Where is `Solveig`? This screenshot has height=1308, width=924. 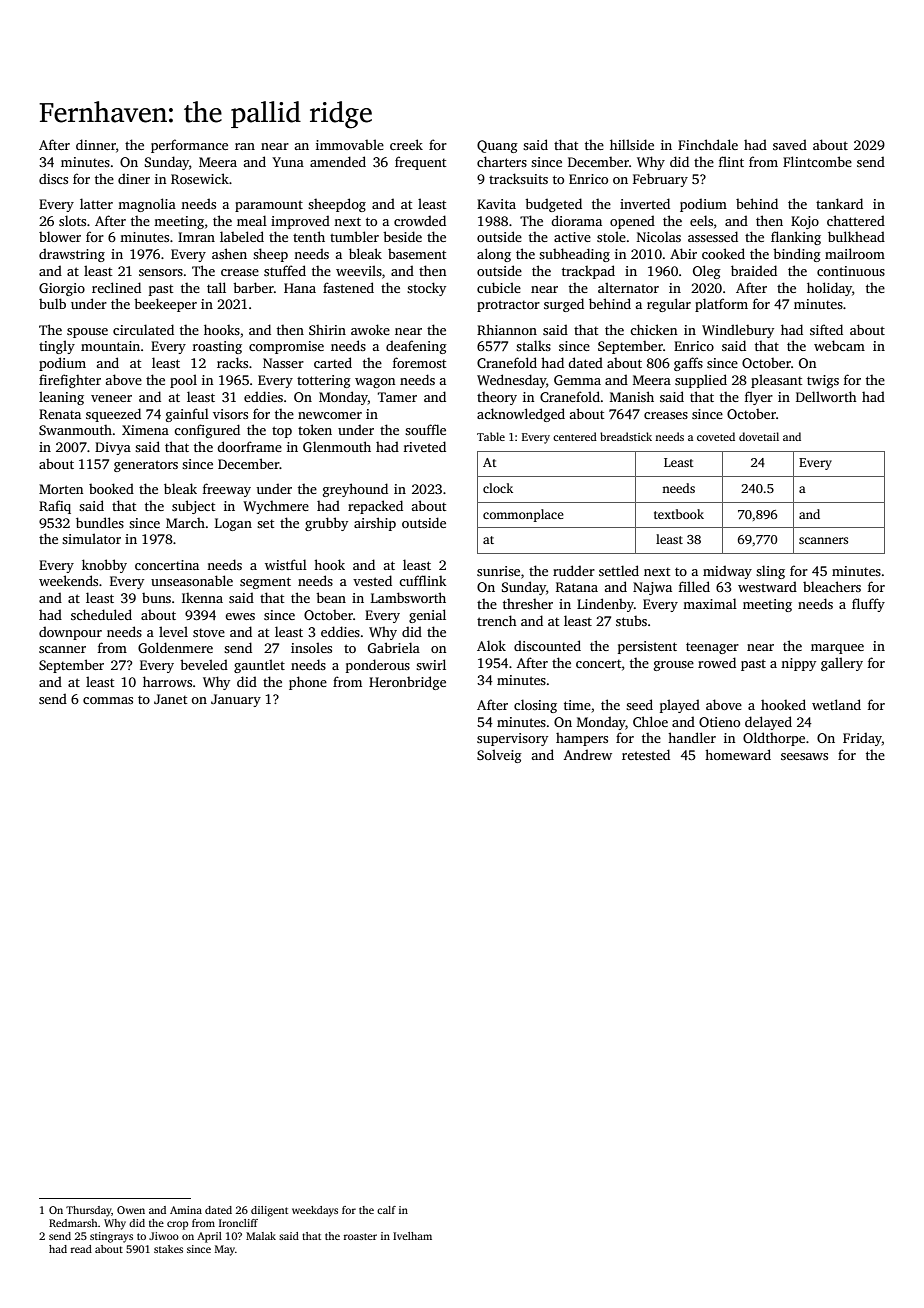
Solveig is located at coordinates (499, 756).
